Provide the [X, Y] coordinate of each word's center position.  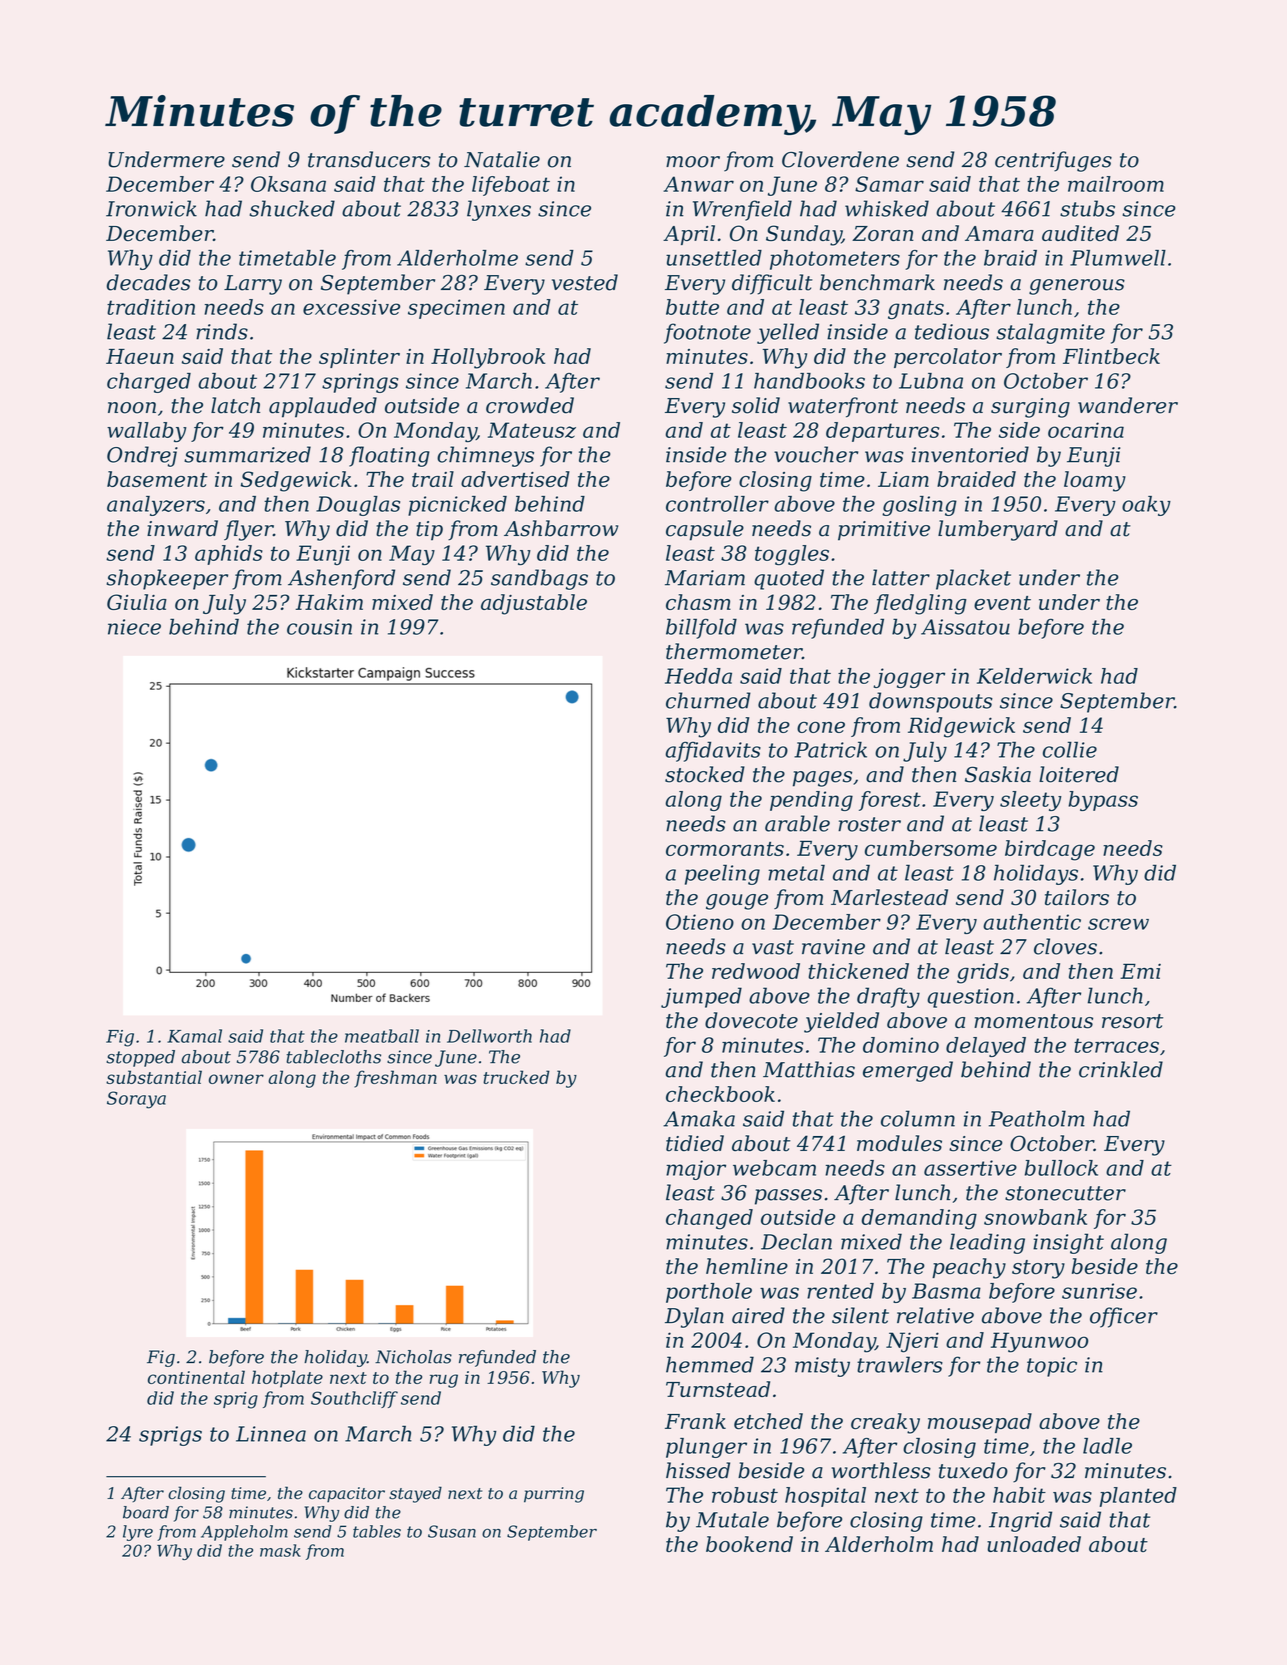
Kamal [194, 1036]
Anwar [698, 184]
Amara [999, 233]
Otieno [700, 922]
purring [554, 1495]
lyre [138, 1533]
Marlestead [889, 897]
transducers [369, 159]
